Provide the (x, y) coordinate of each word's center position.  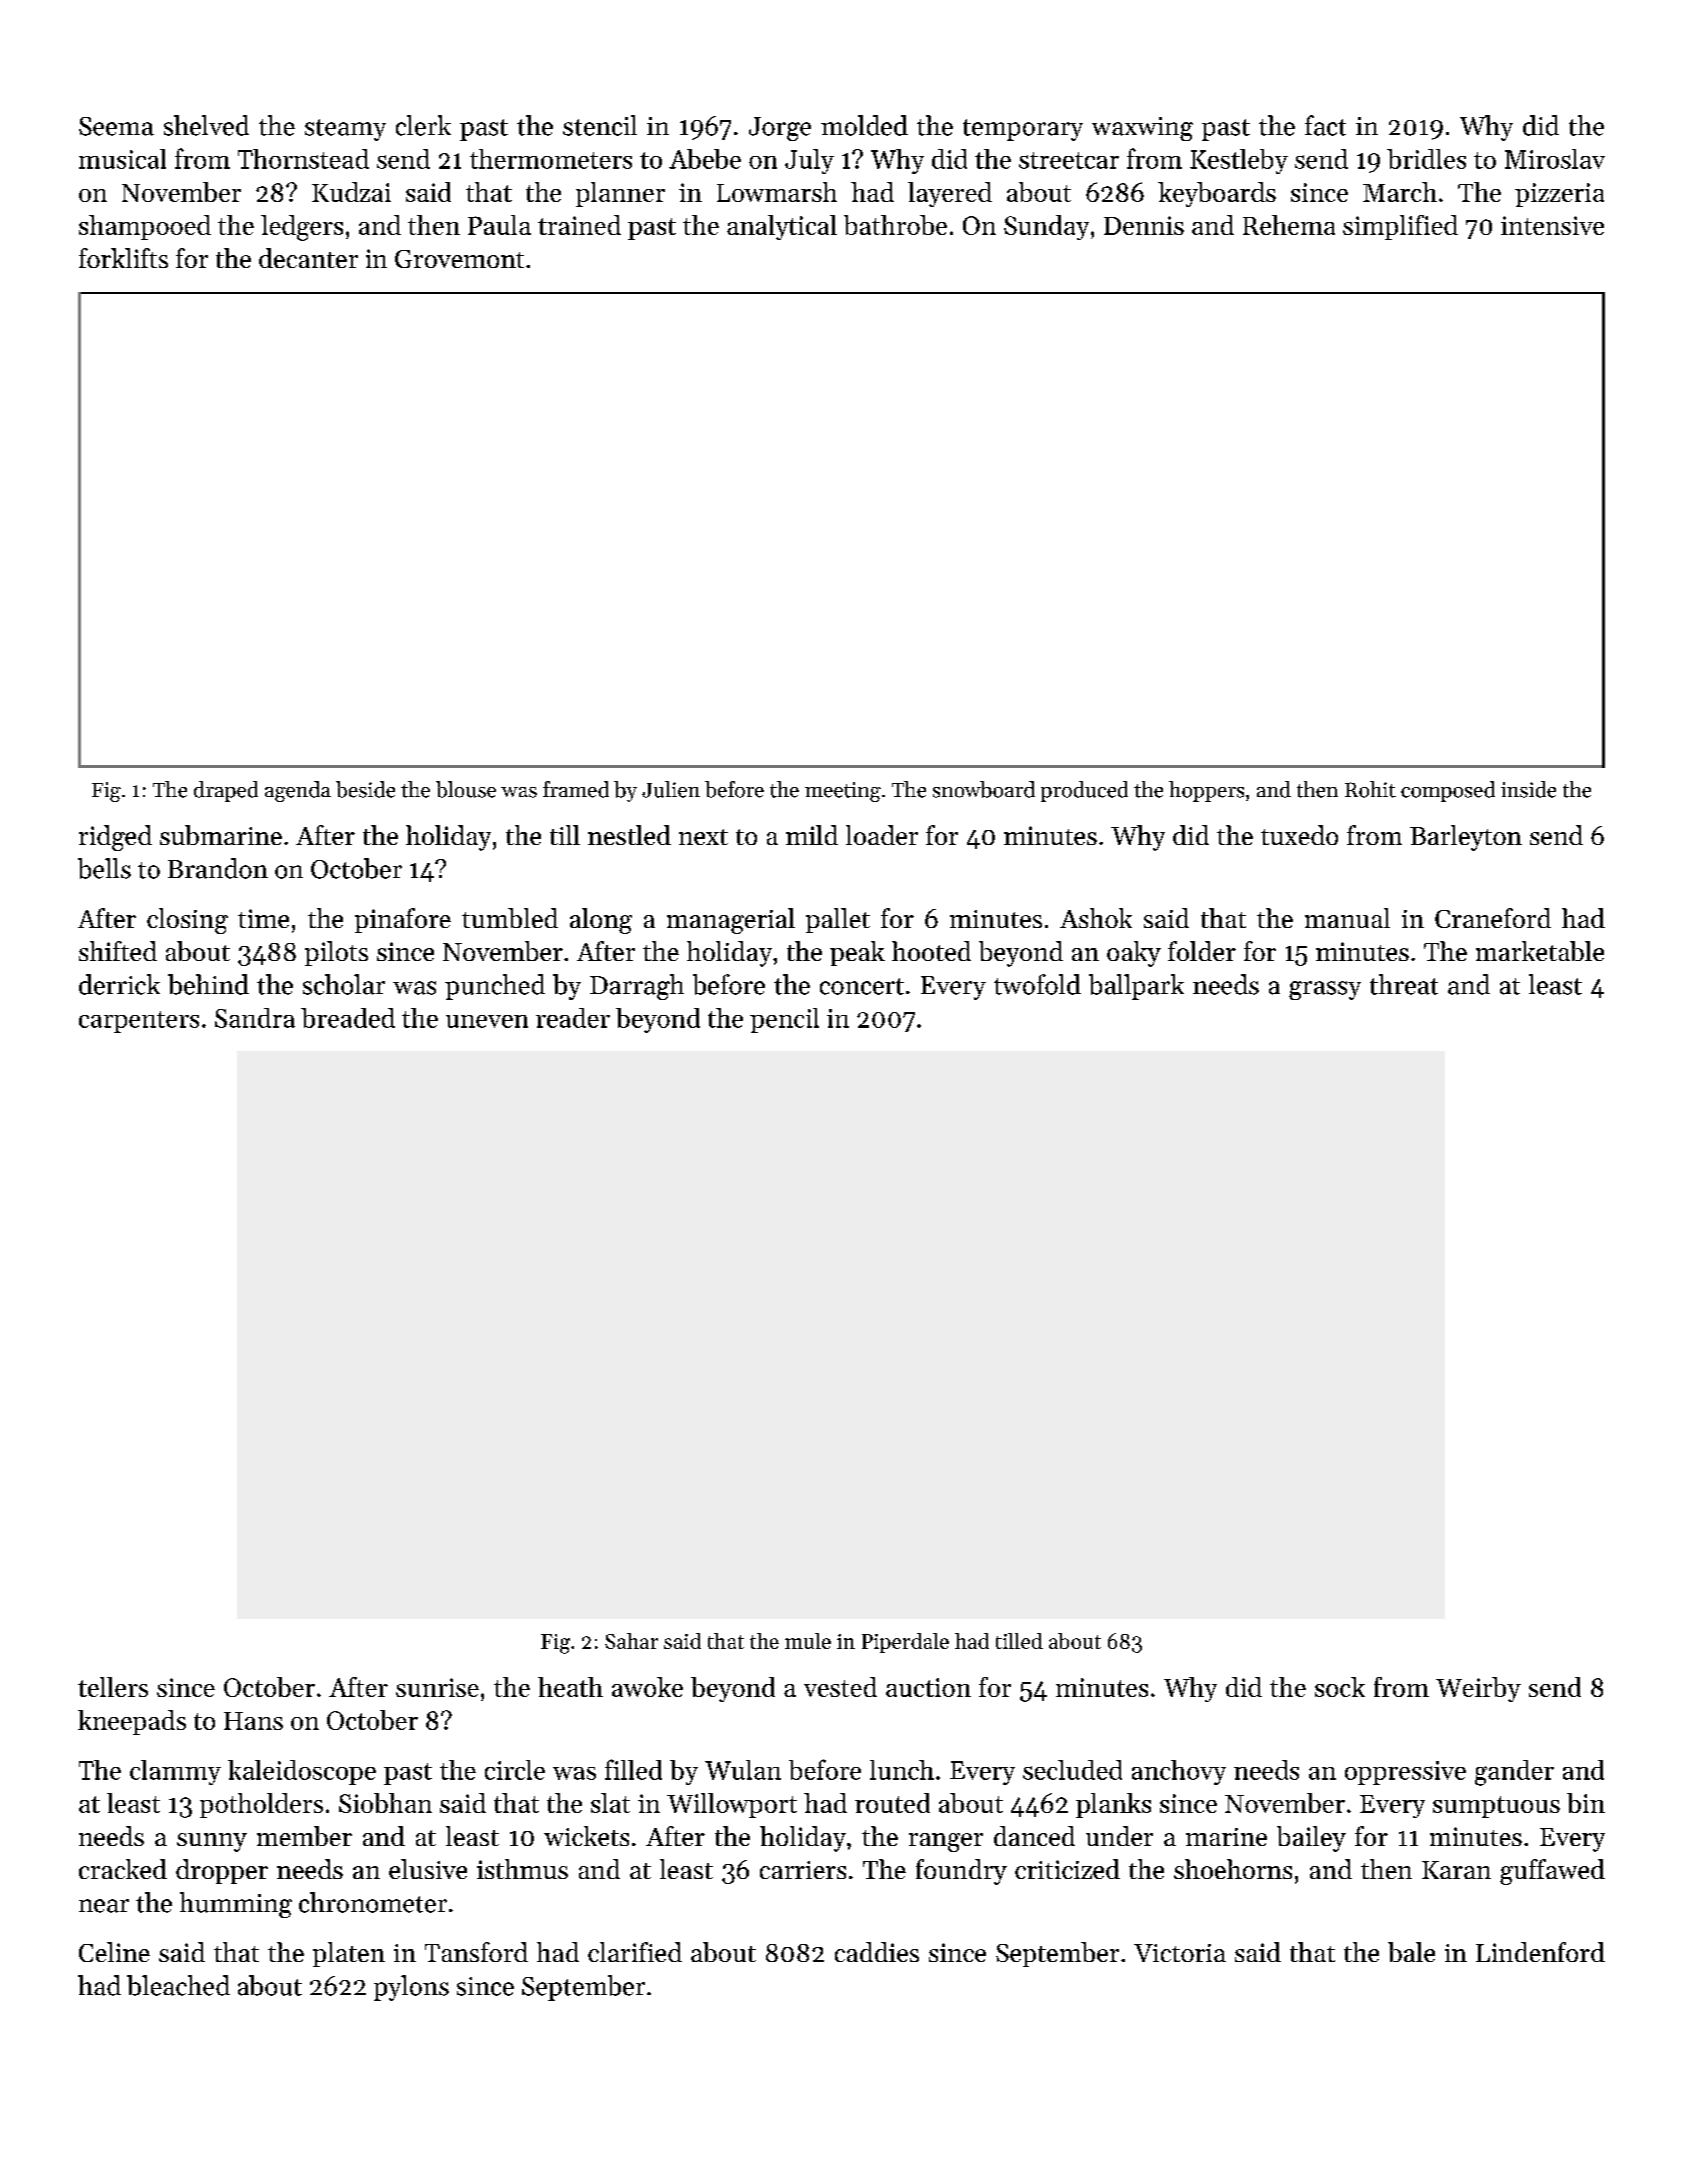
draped (226, 791)
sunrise (437, 1687)
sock (1340, 1687)
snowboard (984, 789)
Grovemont (459, 259)
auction (928, 1687)
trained (579, 225)
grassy (1325, 990)
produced (1084, 791)
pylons (411, 1988)
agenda (298, 791)
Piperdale (905, 1643)
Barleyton (1466, 838)
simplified (1400, 227)
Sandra (255, 1018)
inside (1528, 789)
